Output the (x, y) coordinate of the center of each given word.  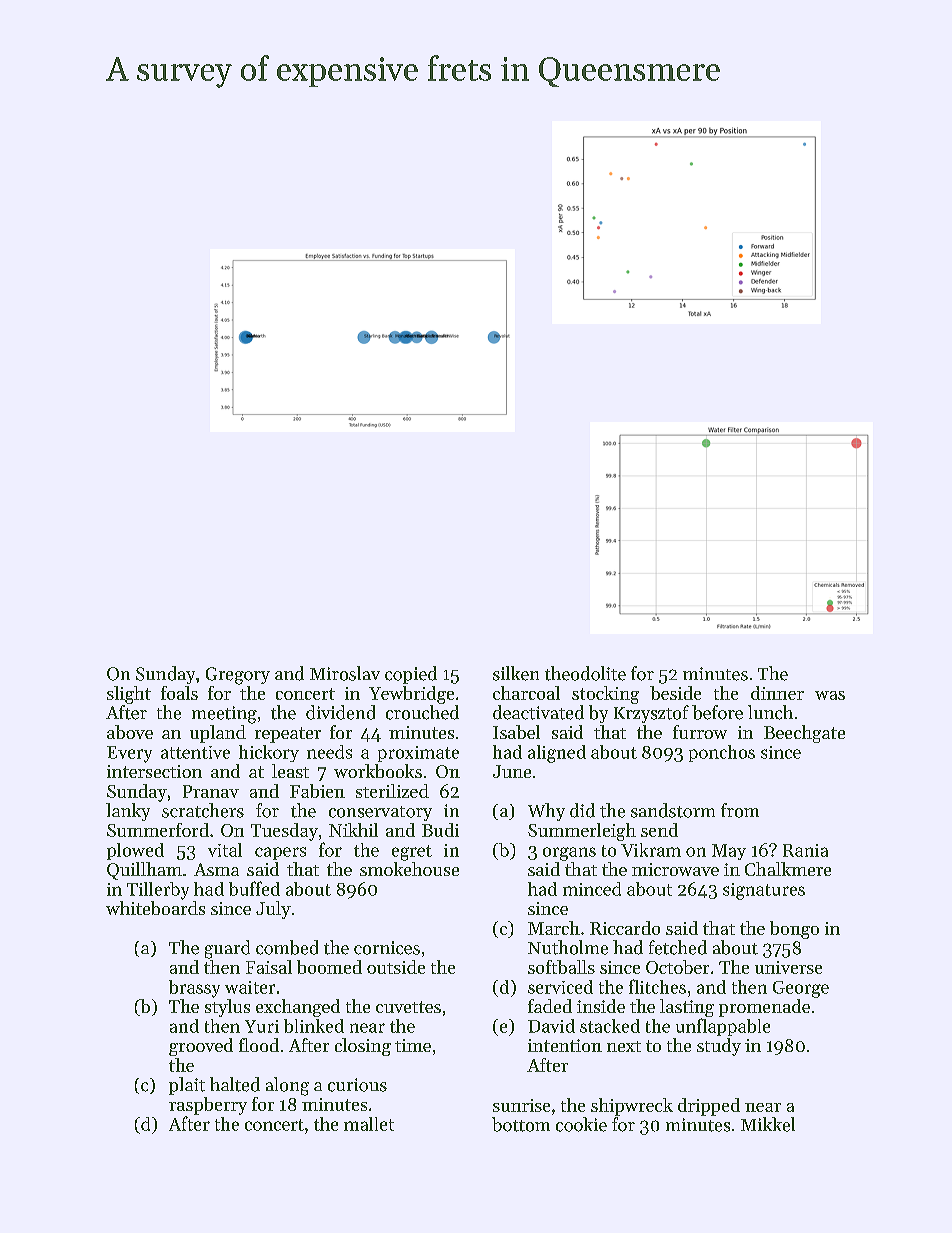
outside (396, 967)
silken (516, 673)
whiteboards (155, 908)
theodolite (585, 673)
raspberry (208, 1106)
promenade (764, 1008)
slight (129, 695)
